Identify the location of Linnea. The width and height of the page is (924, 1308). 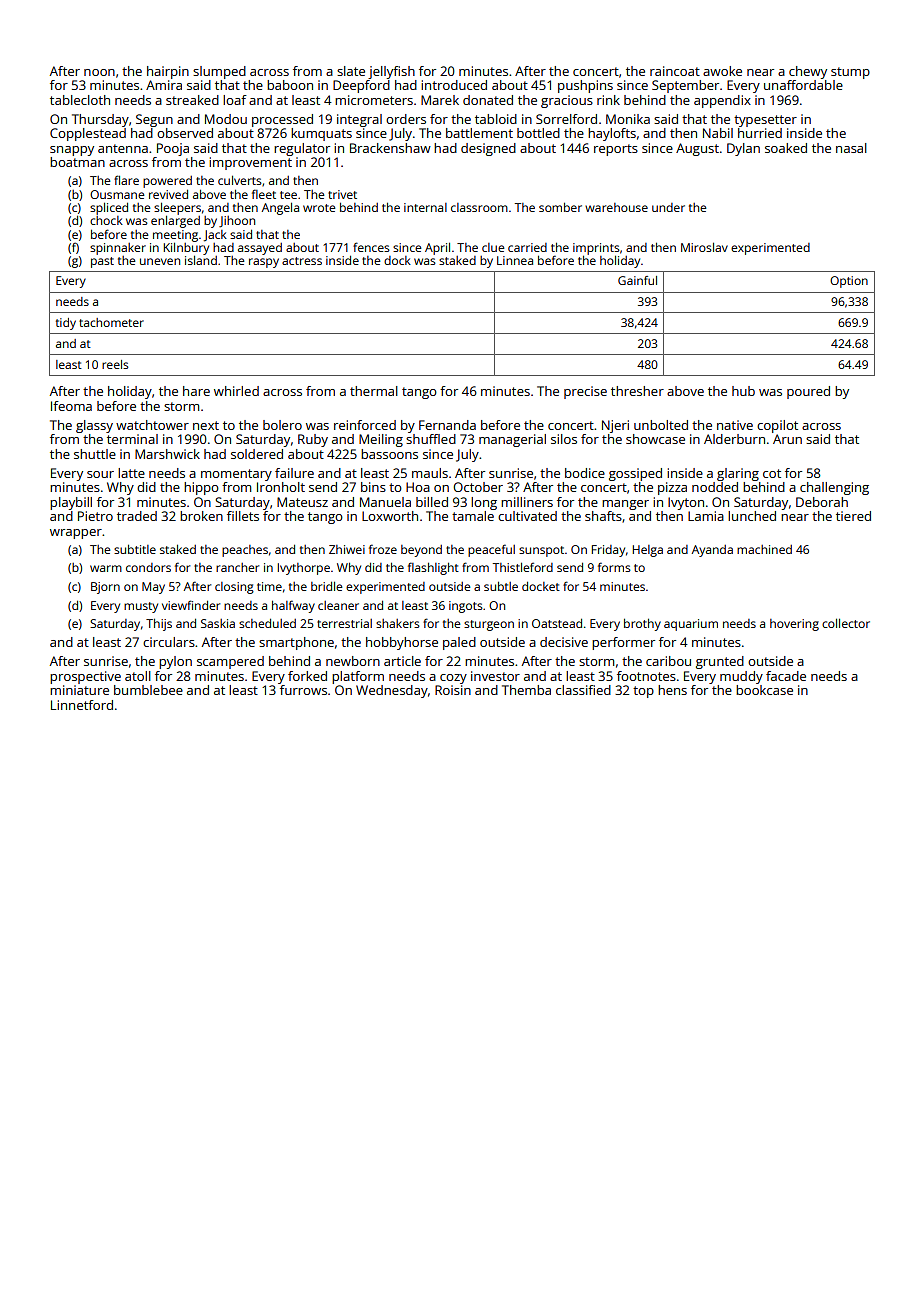
(515, 260).
